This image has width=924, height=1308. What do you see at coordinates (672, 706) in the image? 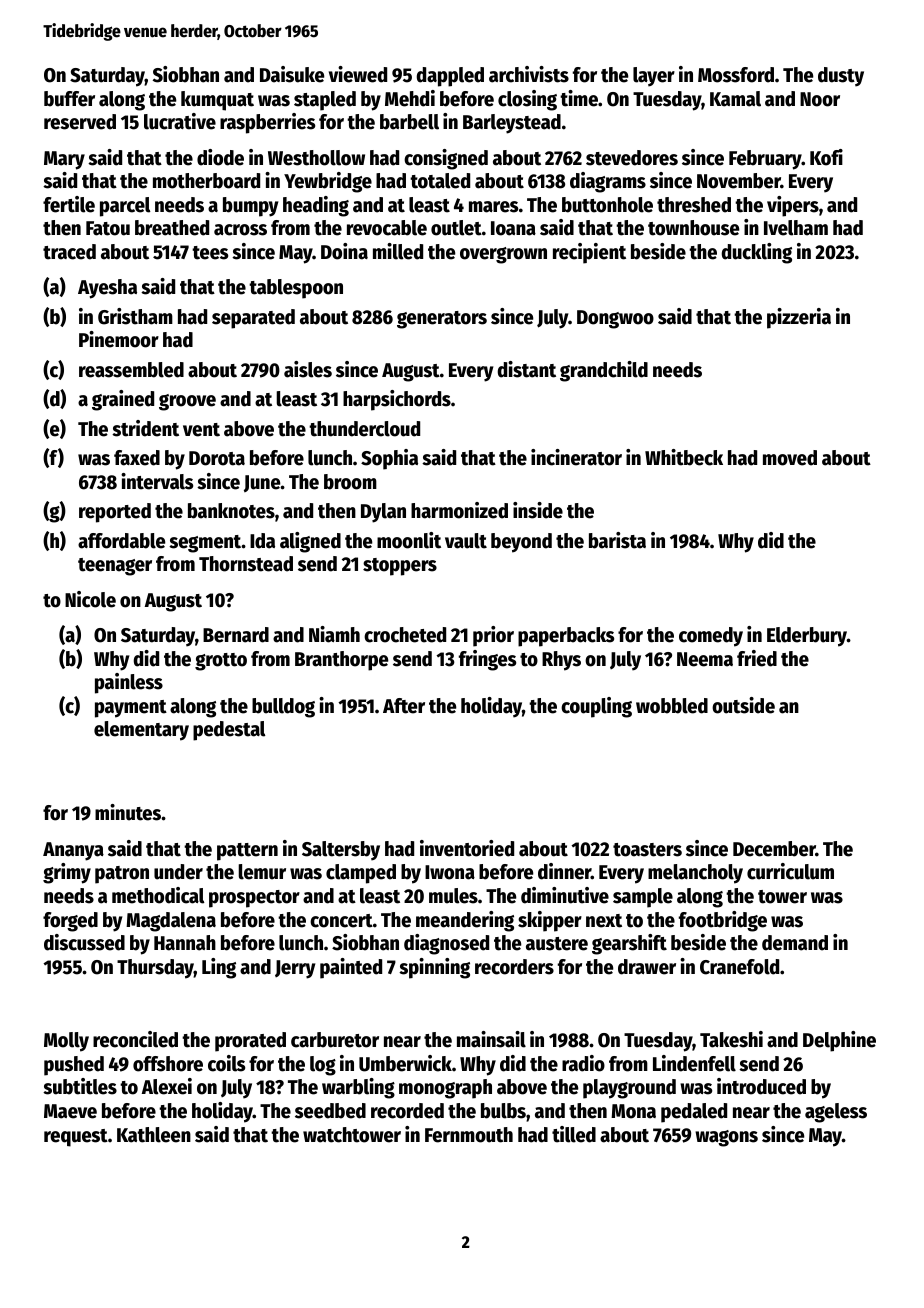
I see `wobbled` at bounding box center [672, 706].
